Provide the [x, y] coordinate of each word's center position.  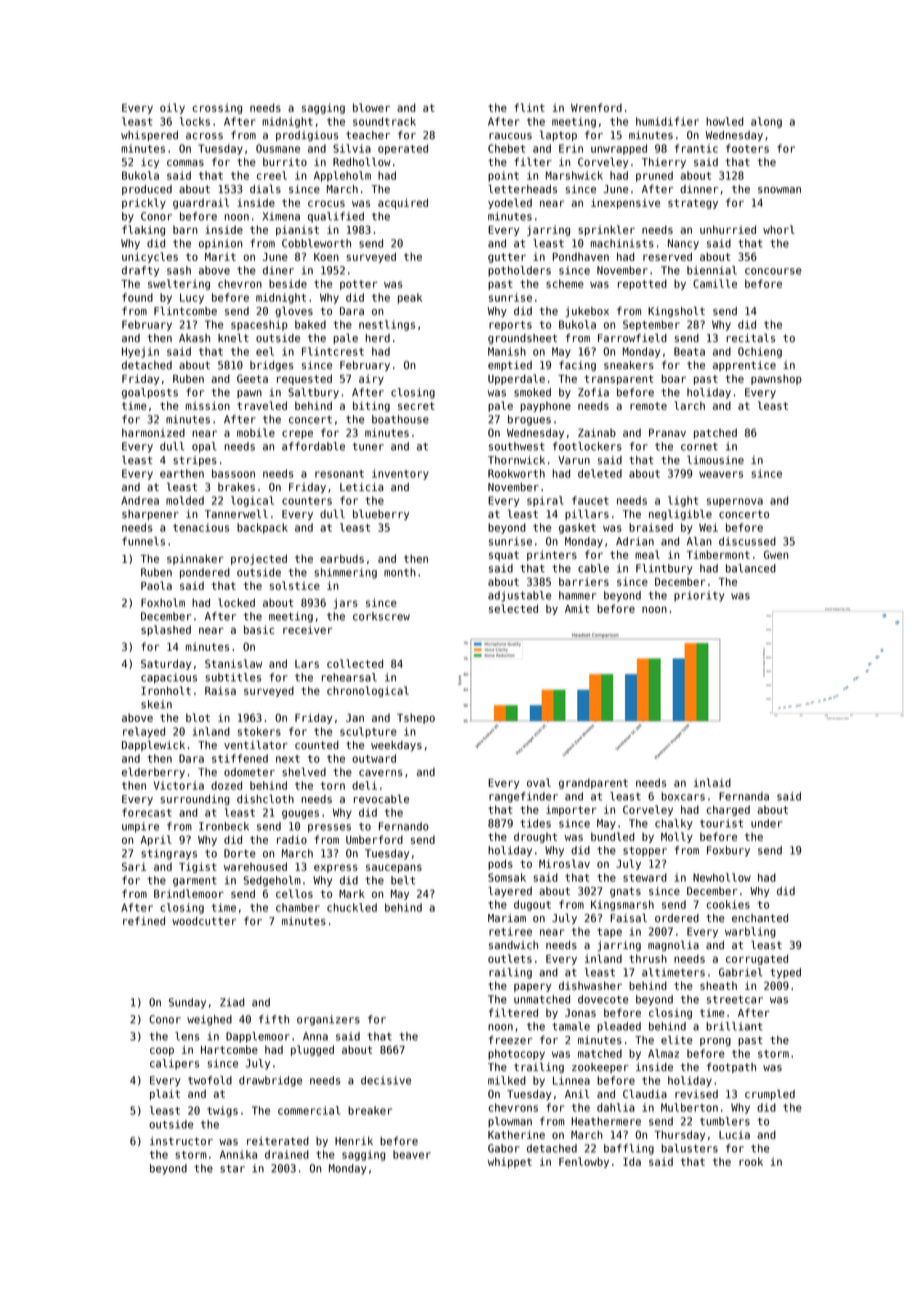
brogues [529, 420]
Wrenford [596, 107]
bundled [613, 836]
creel [272, 175]
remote [648, 406]
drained [287, 1154]
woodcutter [204, 921]
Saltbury [313, 393]
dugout [532, 905]
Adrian [635, 541]
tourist [721, 823]
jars [346, 603]
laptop [558, 135]
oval [539, 782]
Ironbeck [224, 826]
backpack [262, 528]
